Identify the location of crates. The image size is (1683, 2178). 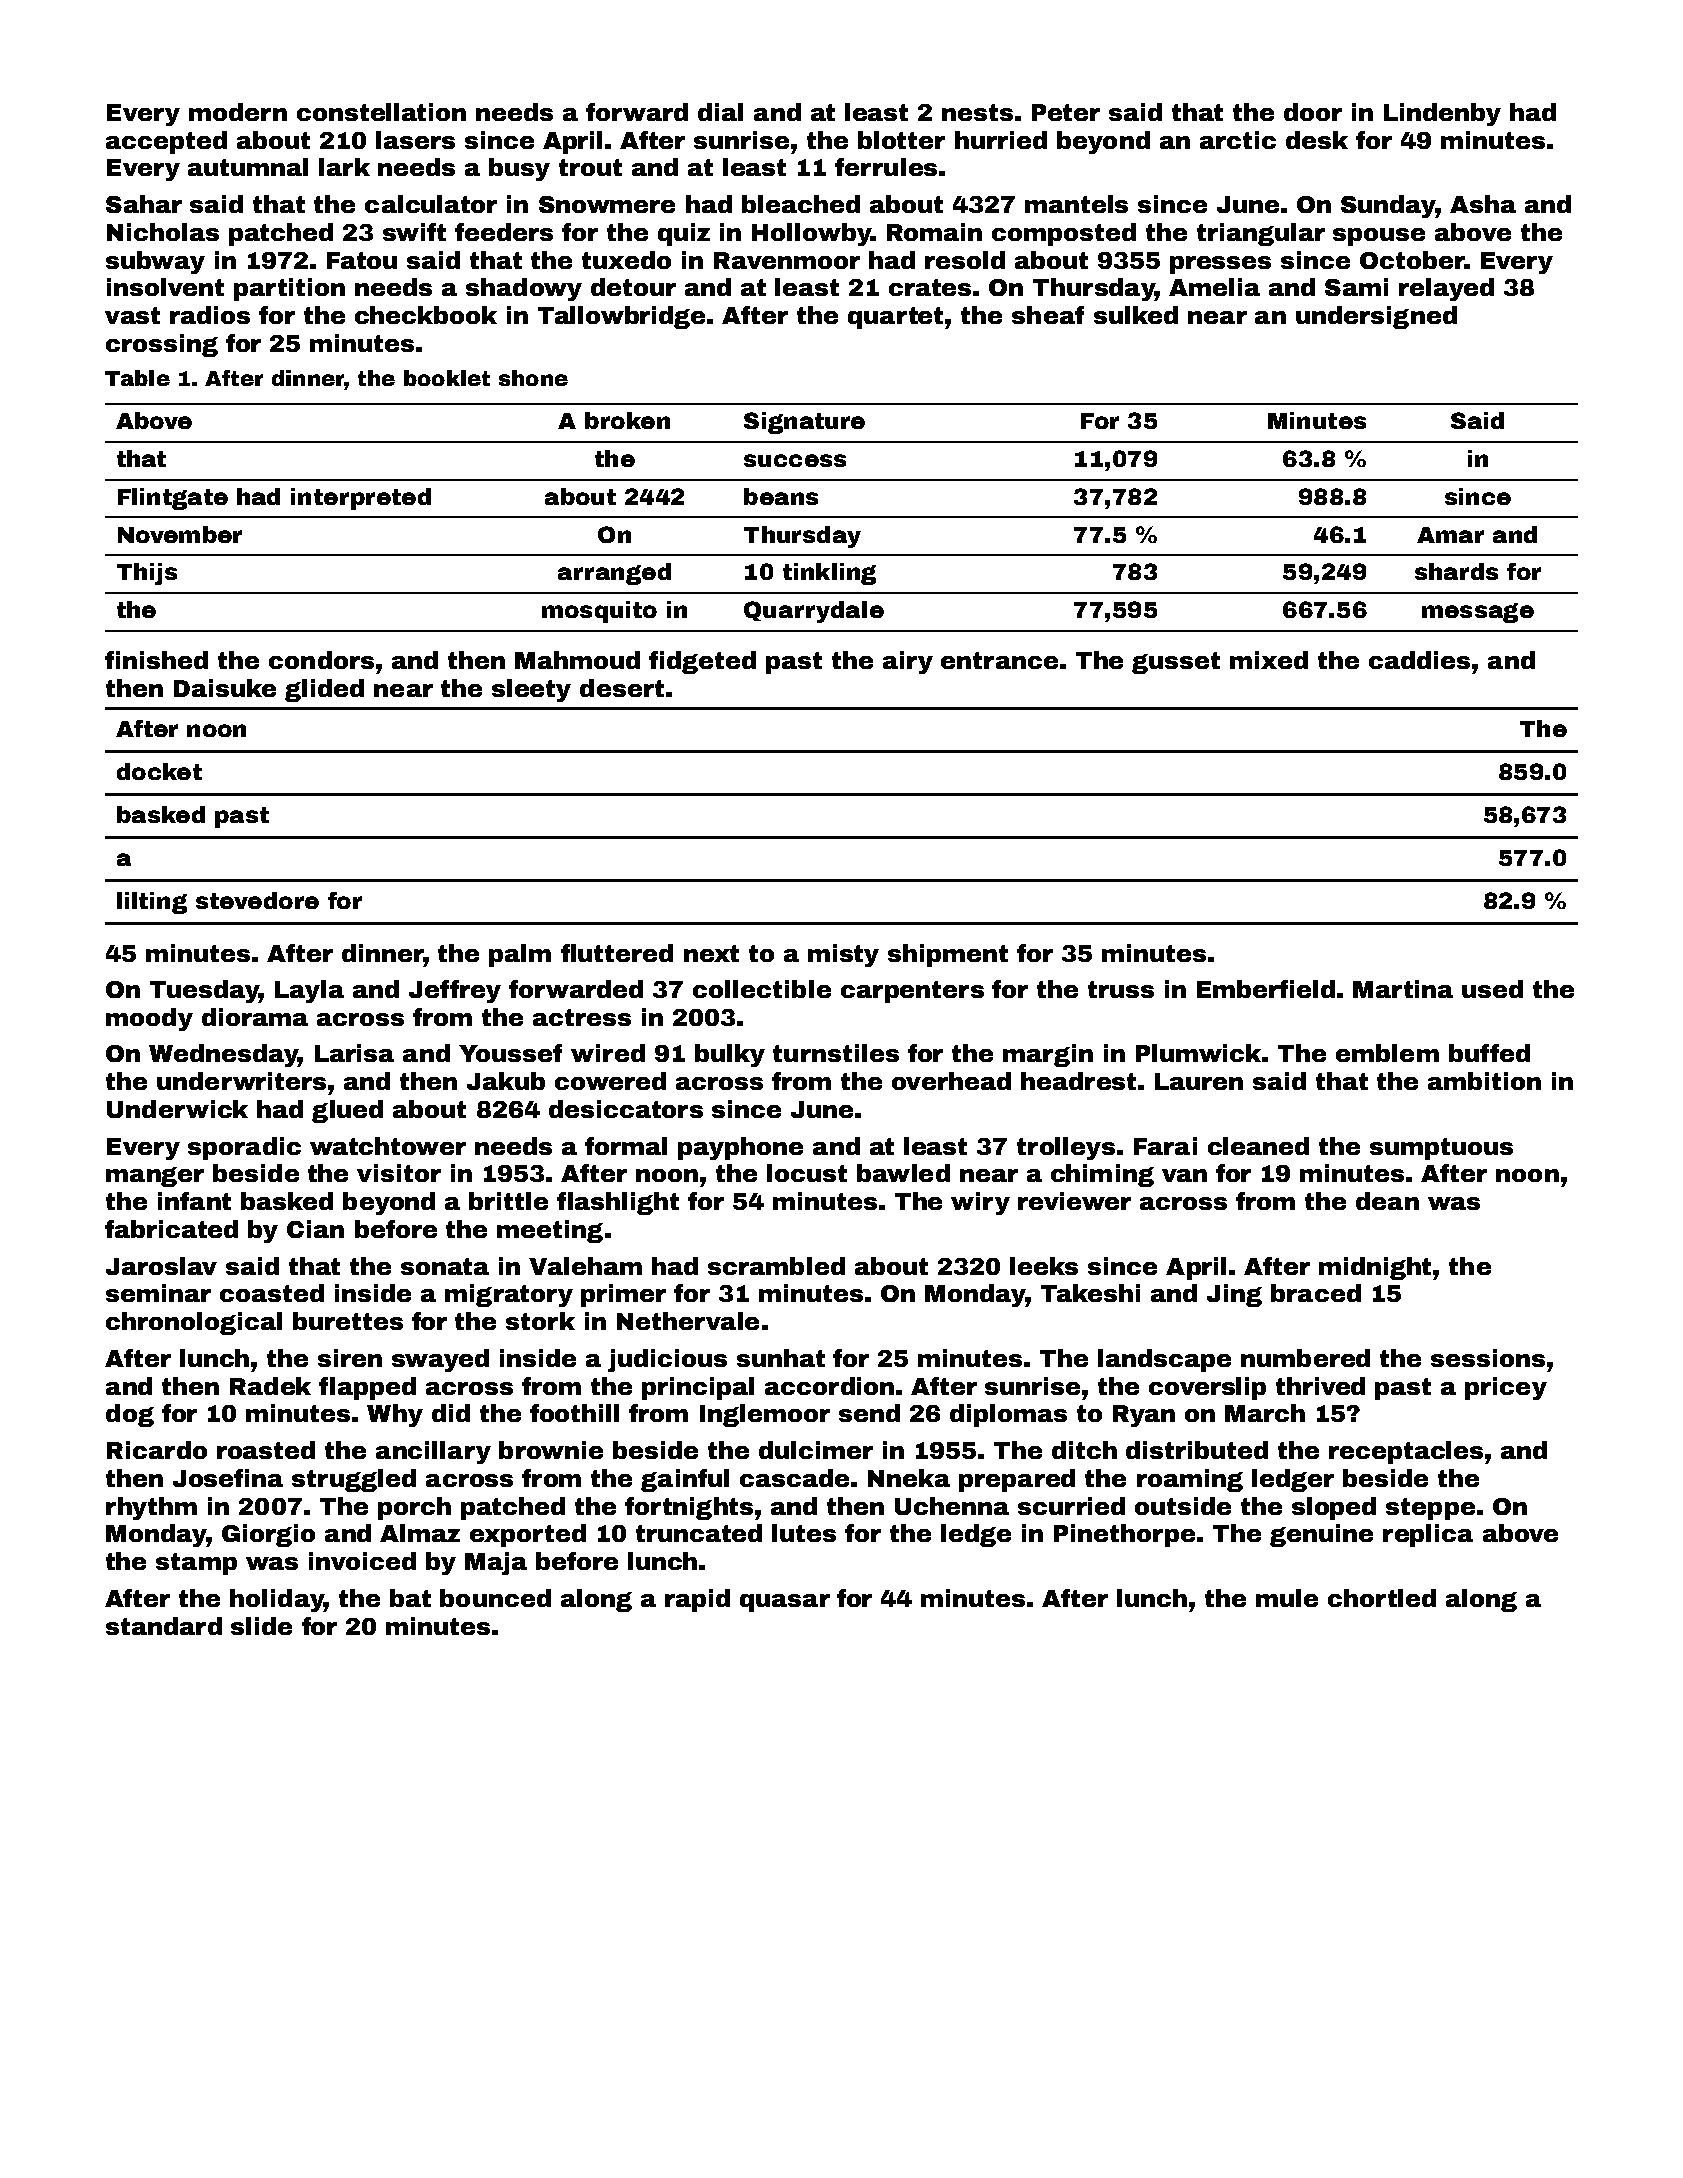
(930, 287).
